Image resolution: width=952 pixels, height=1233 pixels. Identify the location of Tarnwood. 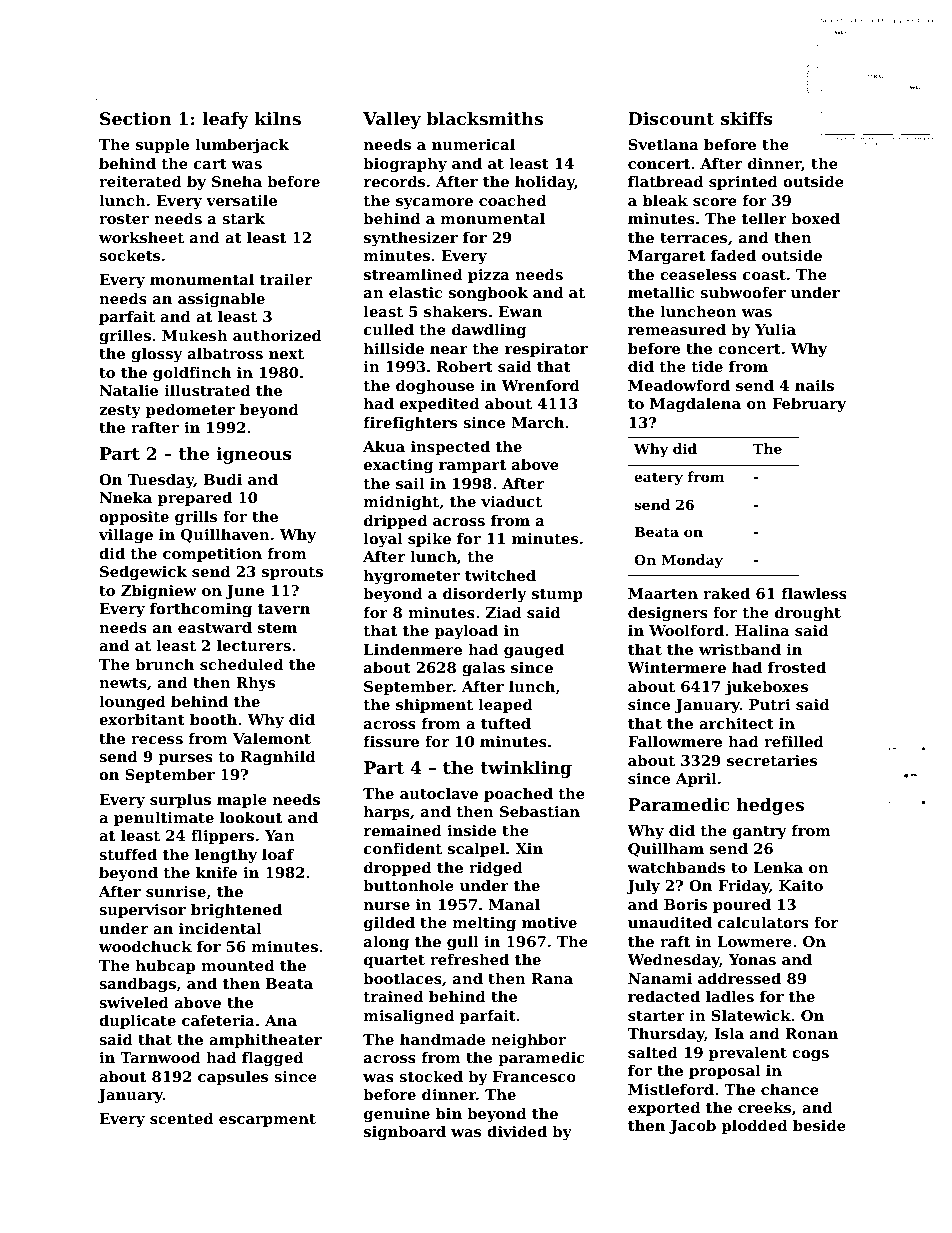
(160, 1057).
